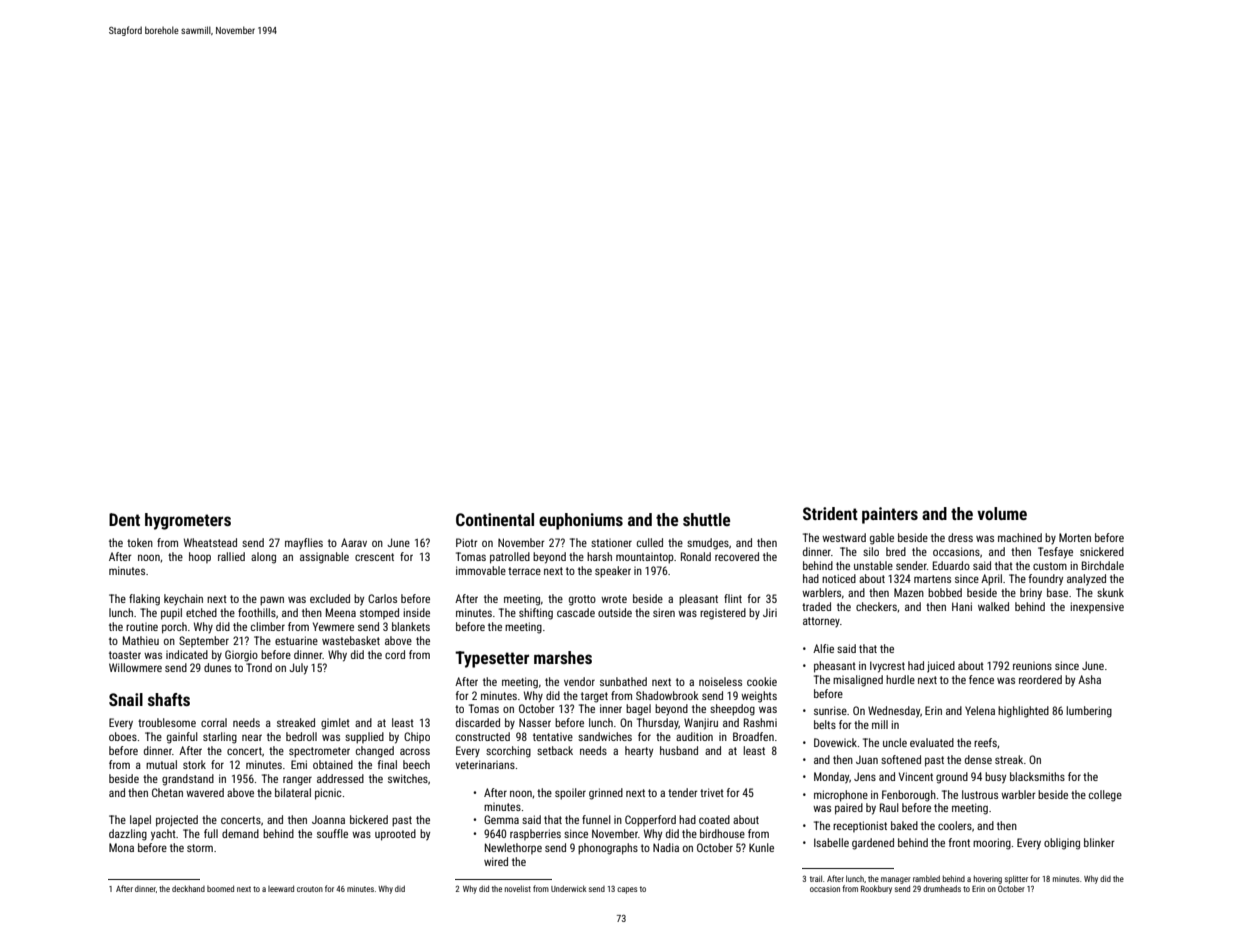 The width and height of the screenshot is (1233, 952). Describe the element at coordinates (141, 640) in the screenshot. I see `Mathieu` at that location.
